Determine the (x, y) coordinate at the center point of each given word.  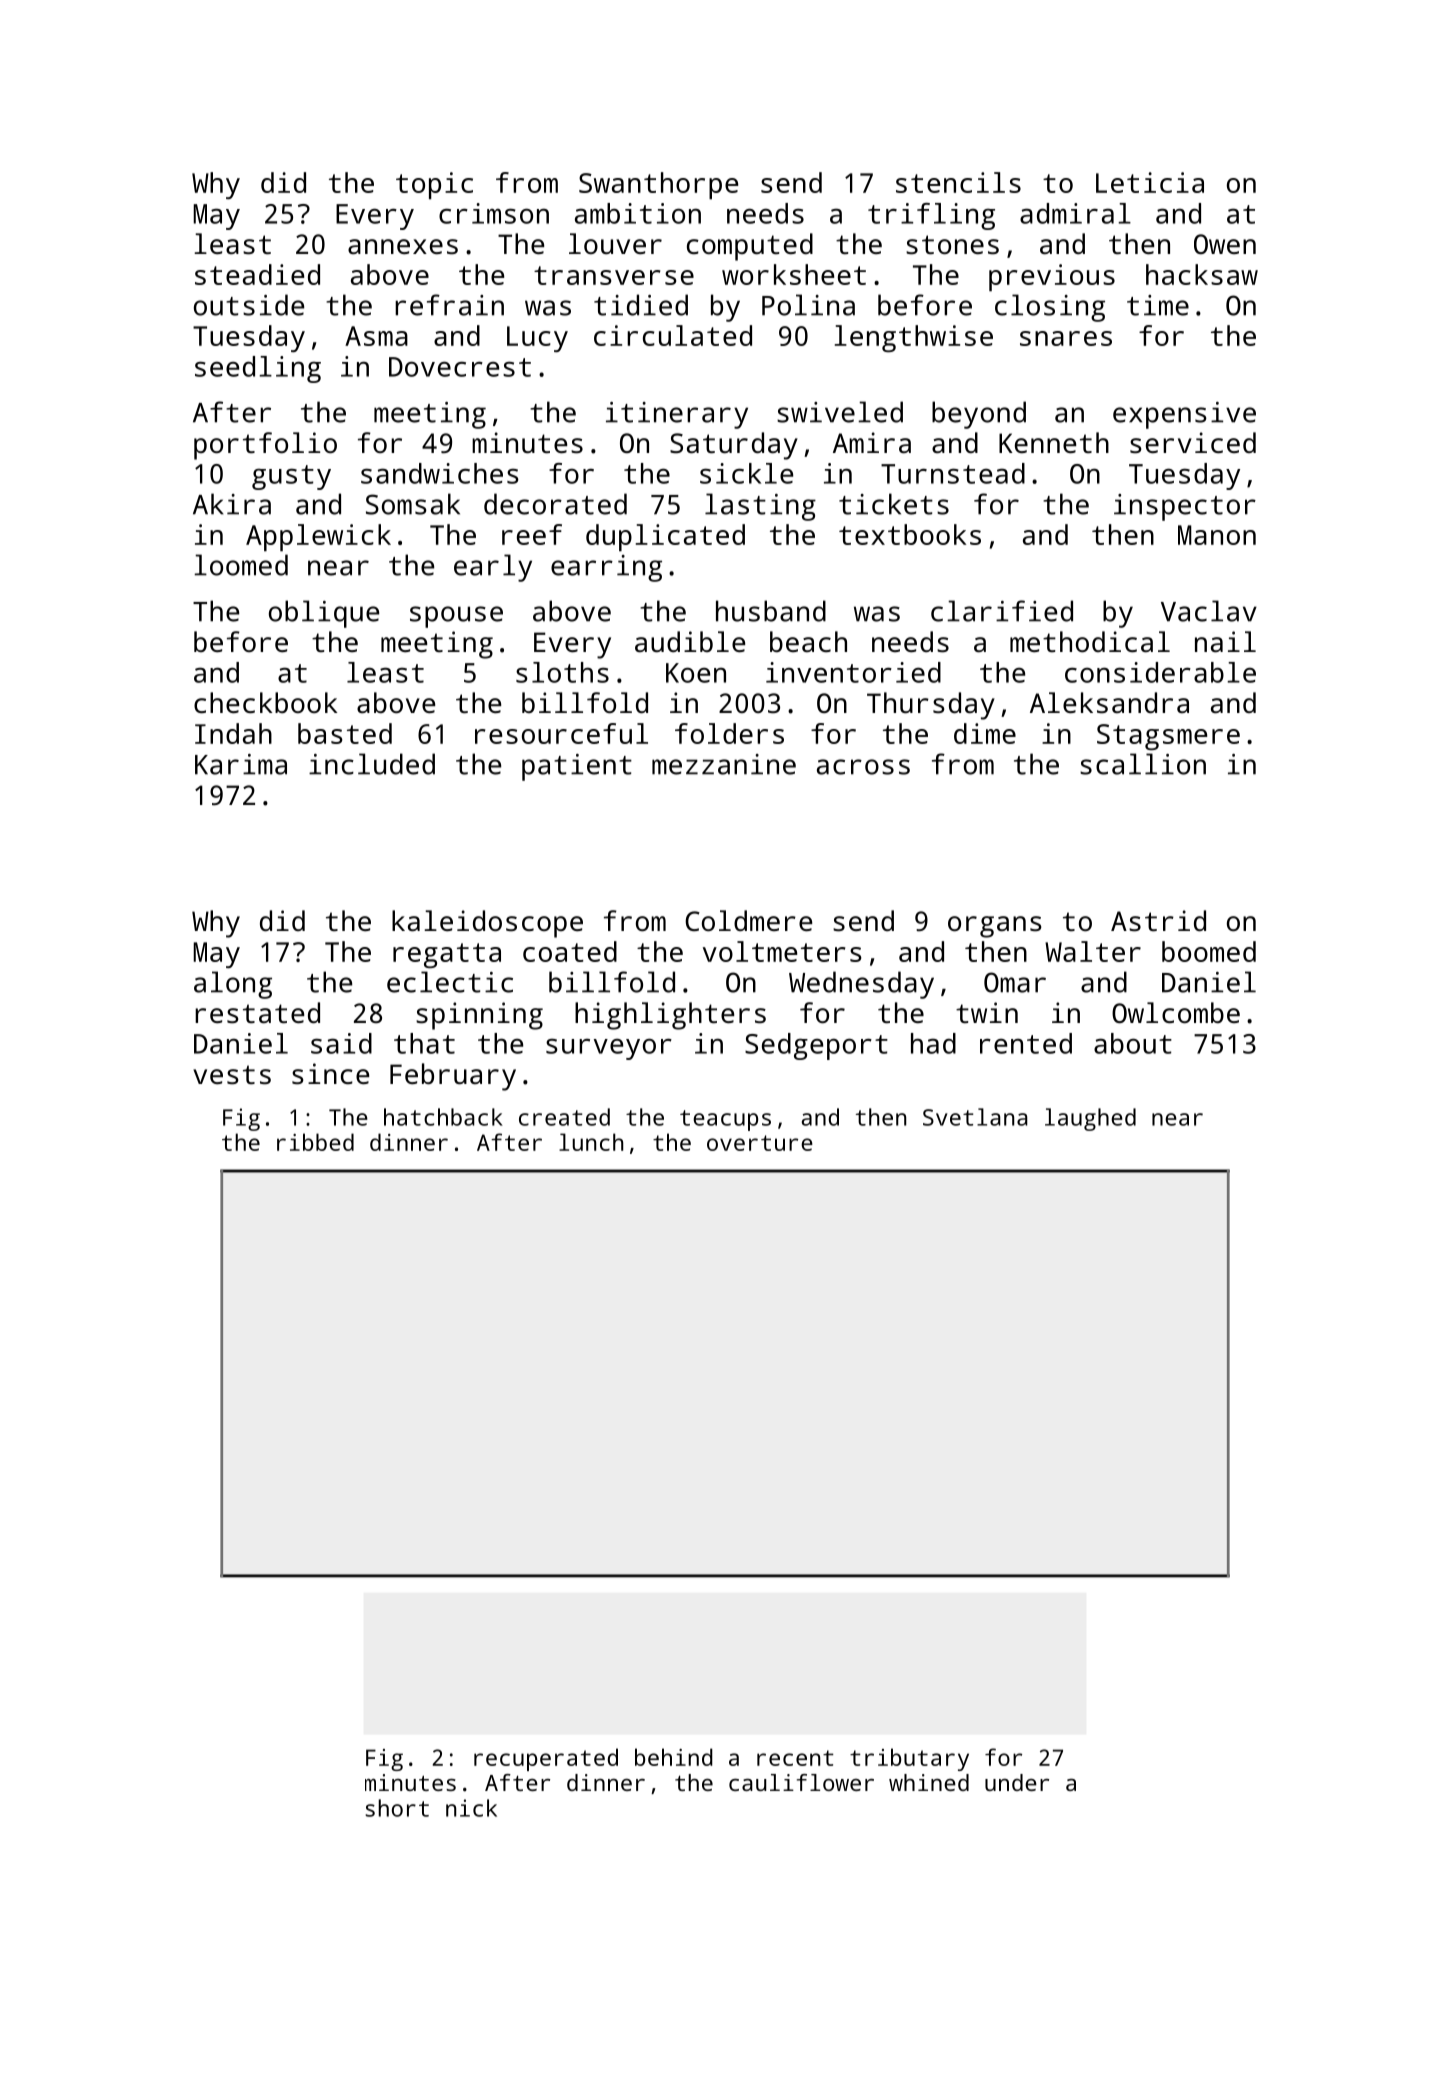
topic (434, 186)
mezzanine (724, 764)
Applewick (318, 538)
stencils (958, 182)
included (372, 764)
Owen (1225, 244)
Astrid (1158, 921)
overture (760, 1143)
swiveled (840, 412)
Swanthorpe (658, 186)
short (397, 1808)
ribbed (315, 1142)
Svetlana (975, 1117)
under (1017, 1782)
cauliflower (801, 1782)
